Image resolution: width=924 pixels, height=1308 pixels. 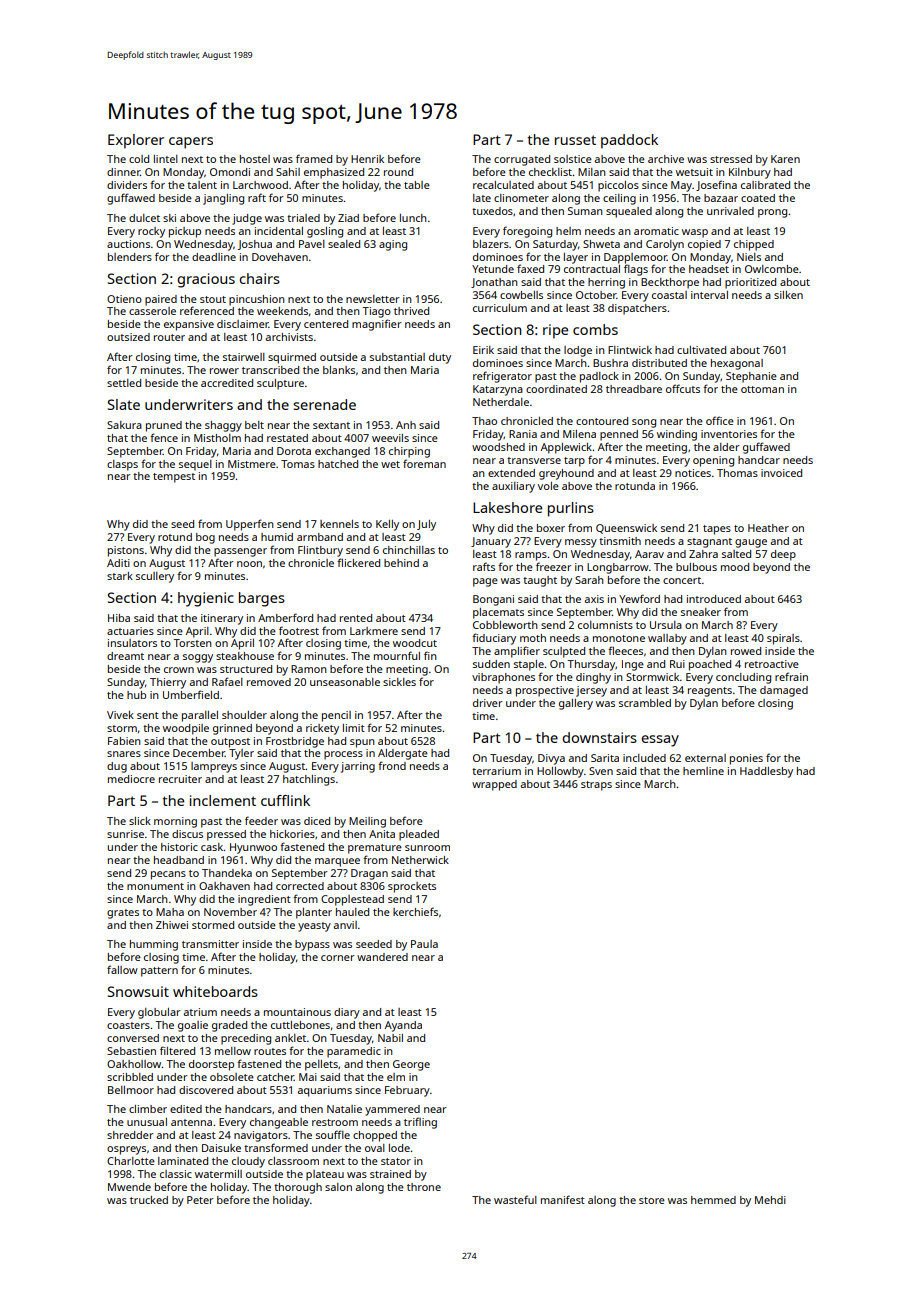 I want to click on Explorer, so click(x=136, y=141).
